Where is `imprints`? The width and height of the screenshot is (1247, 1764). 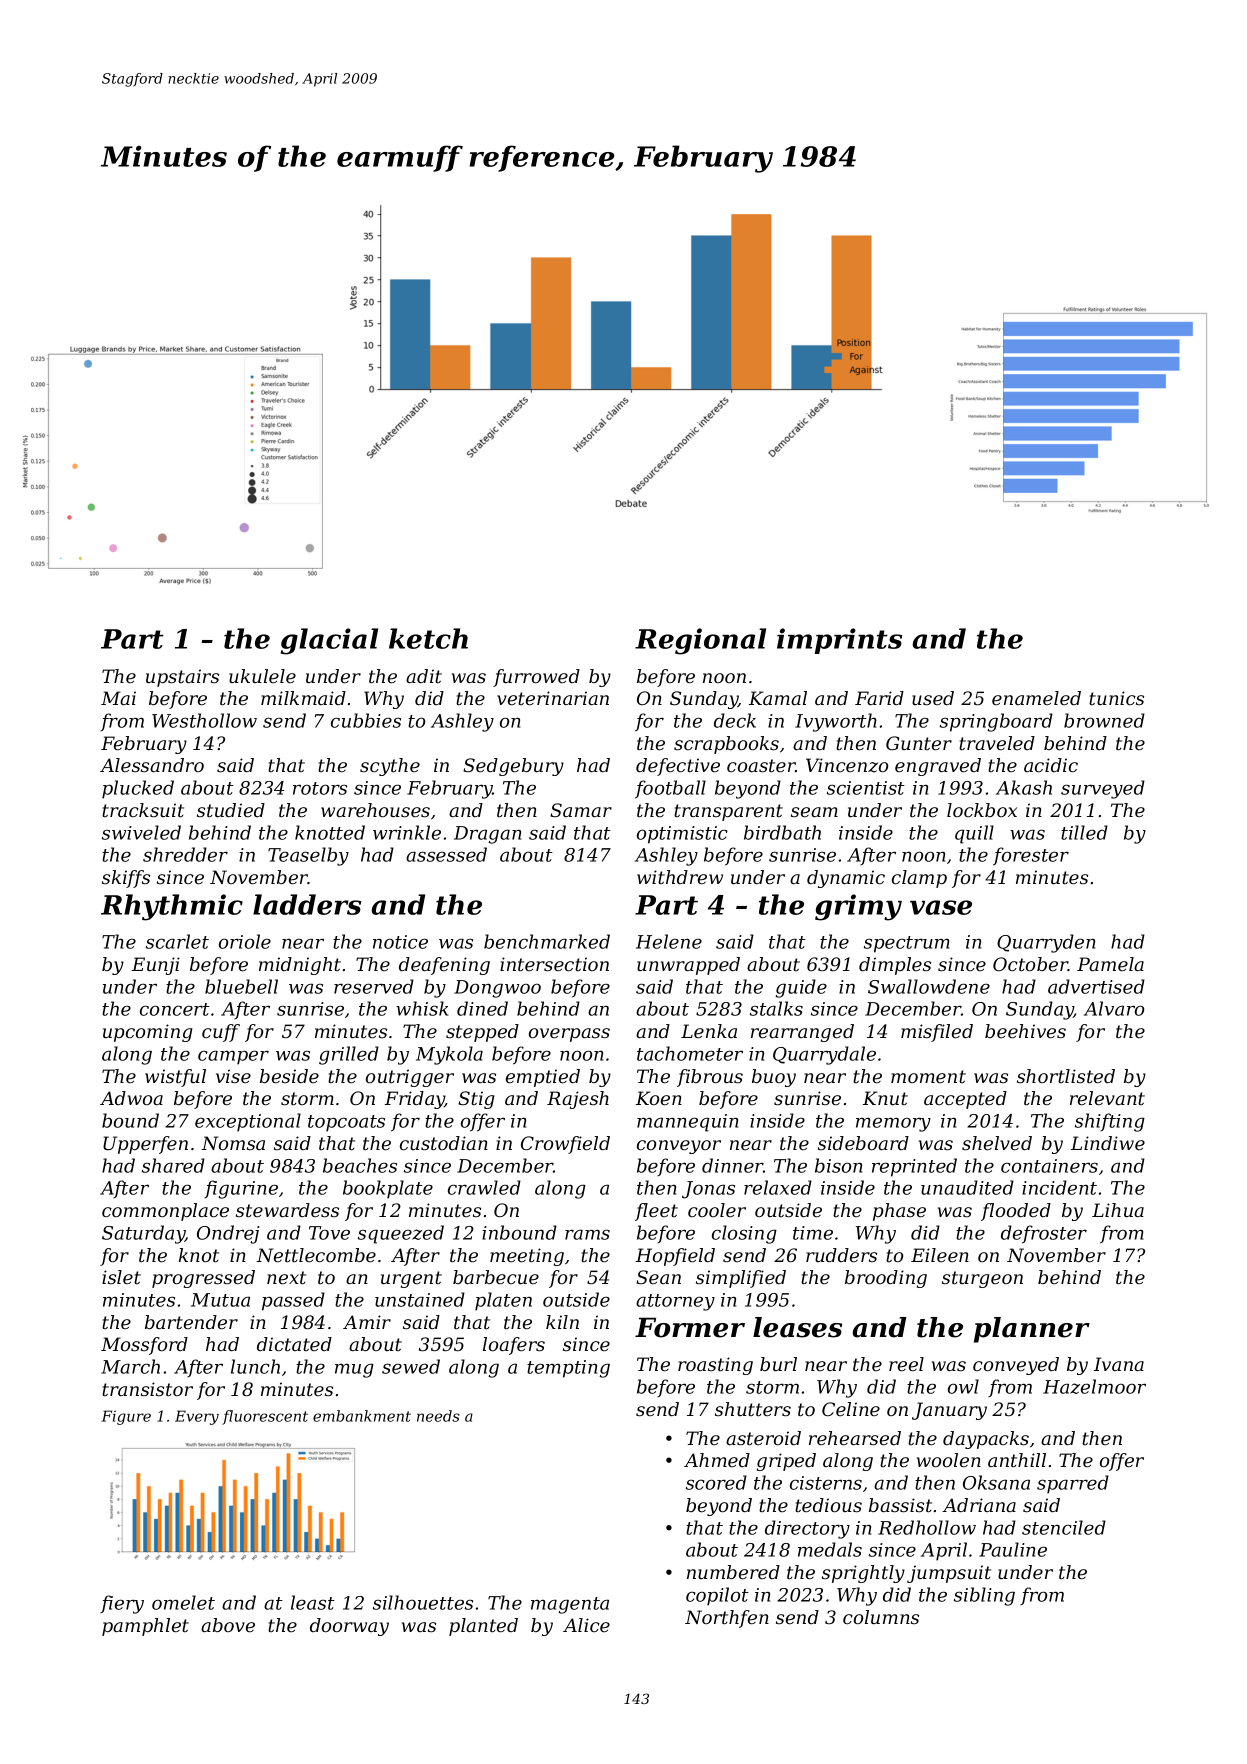 imprints is located at coordinates (839, 641).
